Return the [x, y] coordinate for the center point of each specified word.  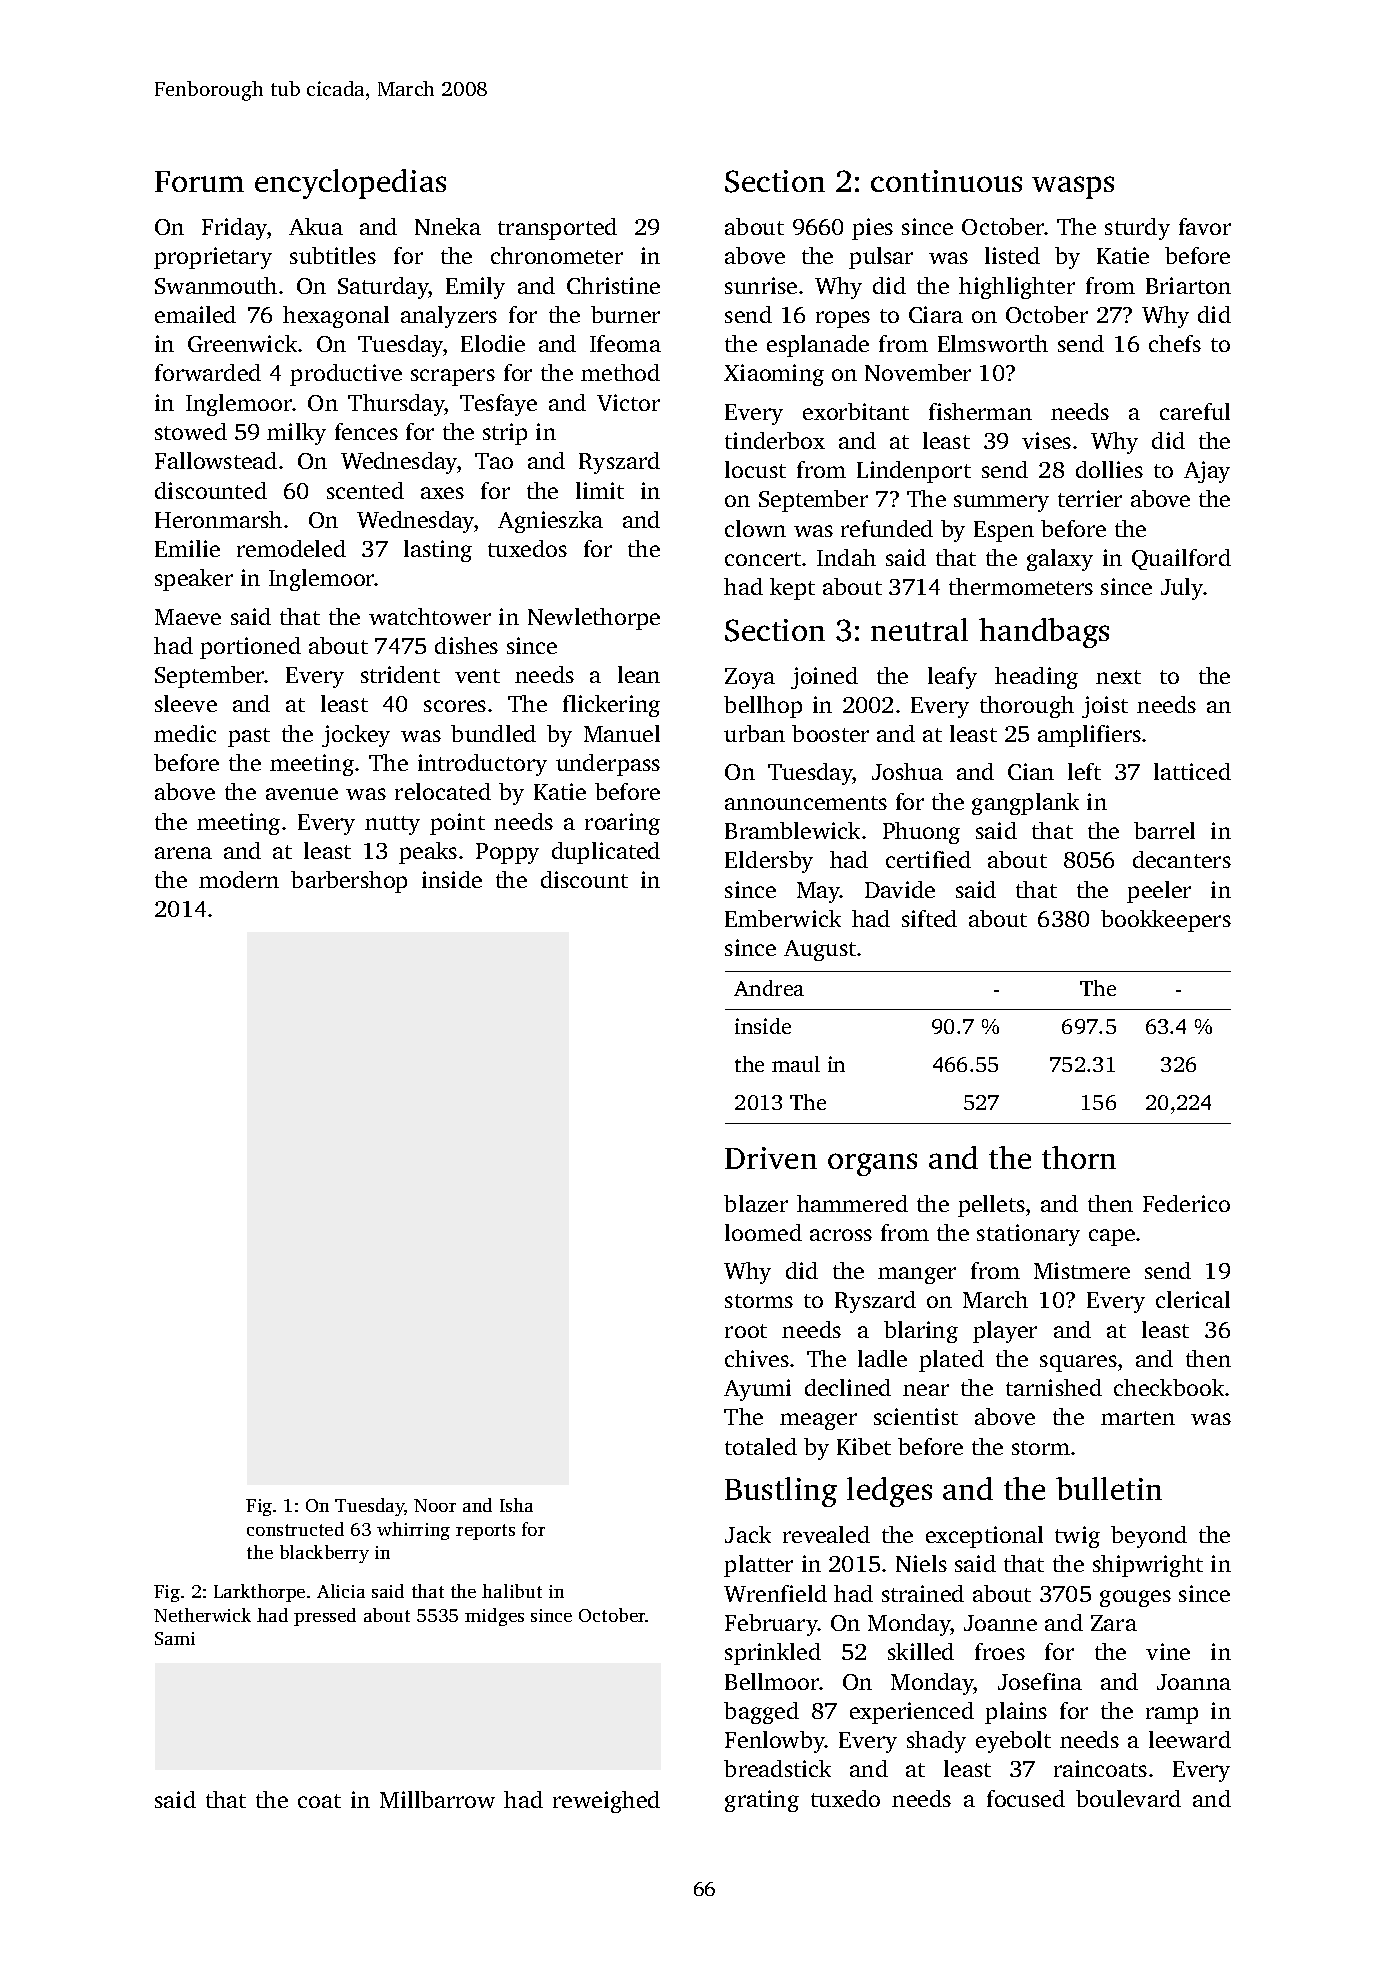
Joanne [1000, 1623]
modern [239, 879]
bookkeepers [1166, 921]
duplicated [606, 853]
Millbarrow [437, 1799]
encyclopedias [350, 184]
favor [1205, 226]
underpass [608, 765]
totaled [761, 1446]
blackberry [324, 1554]
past [249, 737]
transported [557, 229]
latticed [1192, 771]
